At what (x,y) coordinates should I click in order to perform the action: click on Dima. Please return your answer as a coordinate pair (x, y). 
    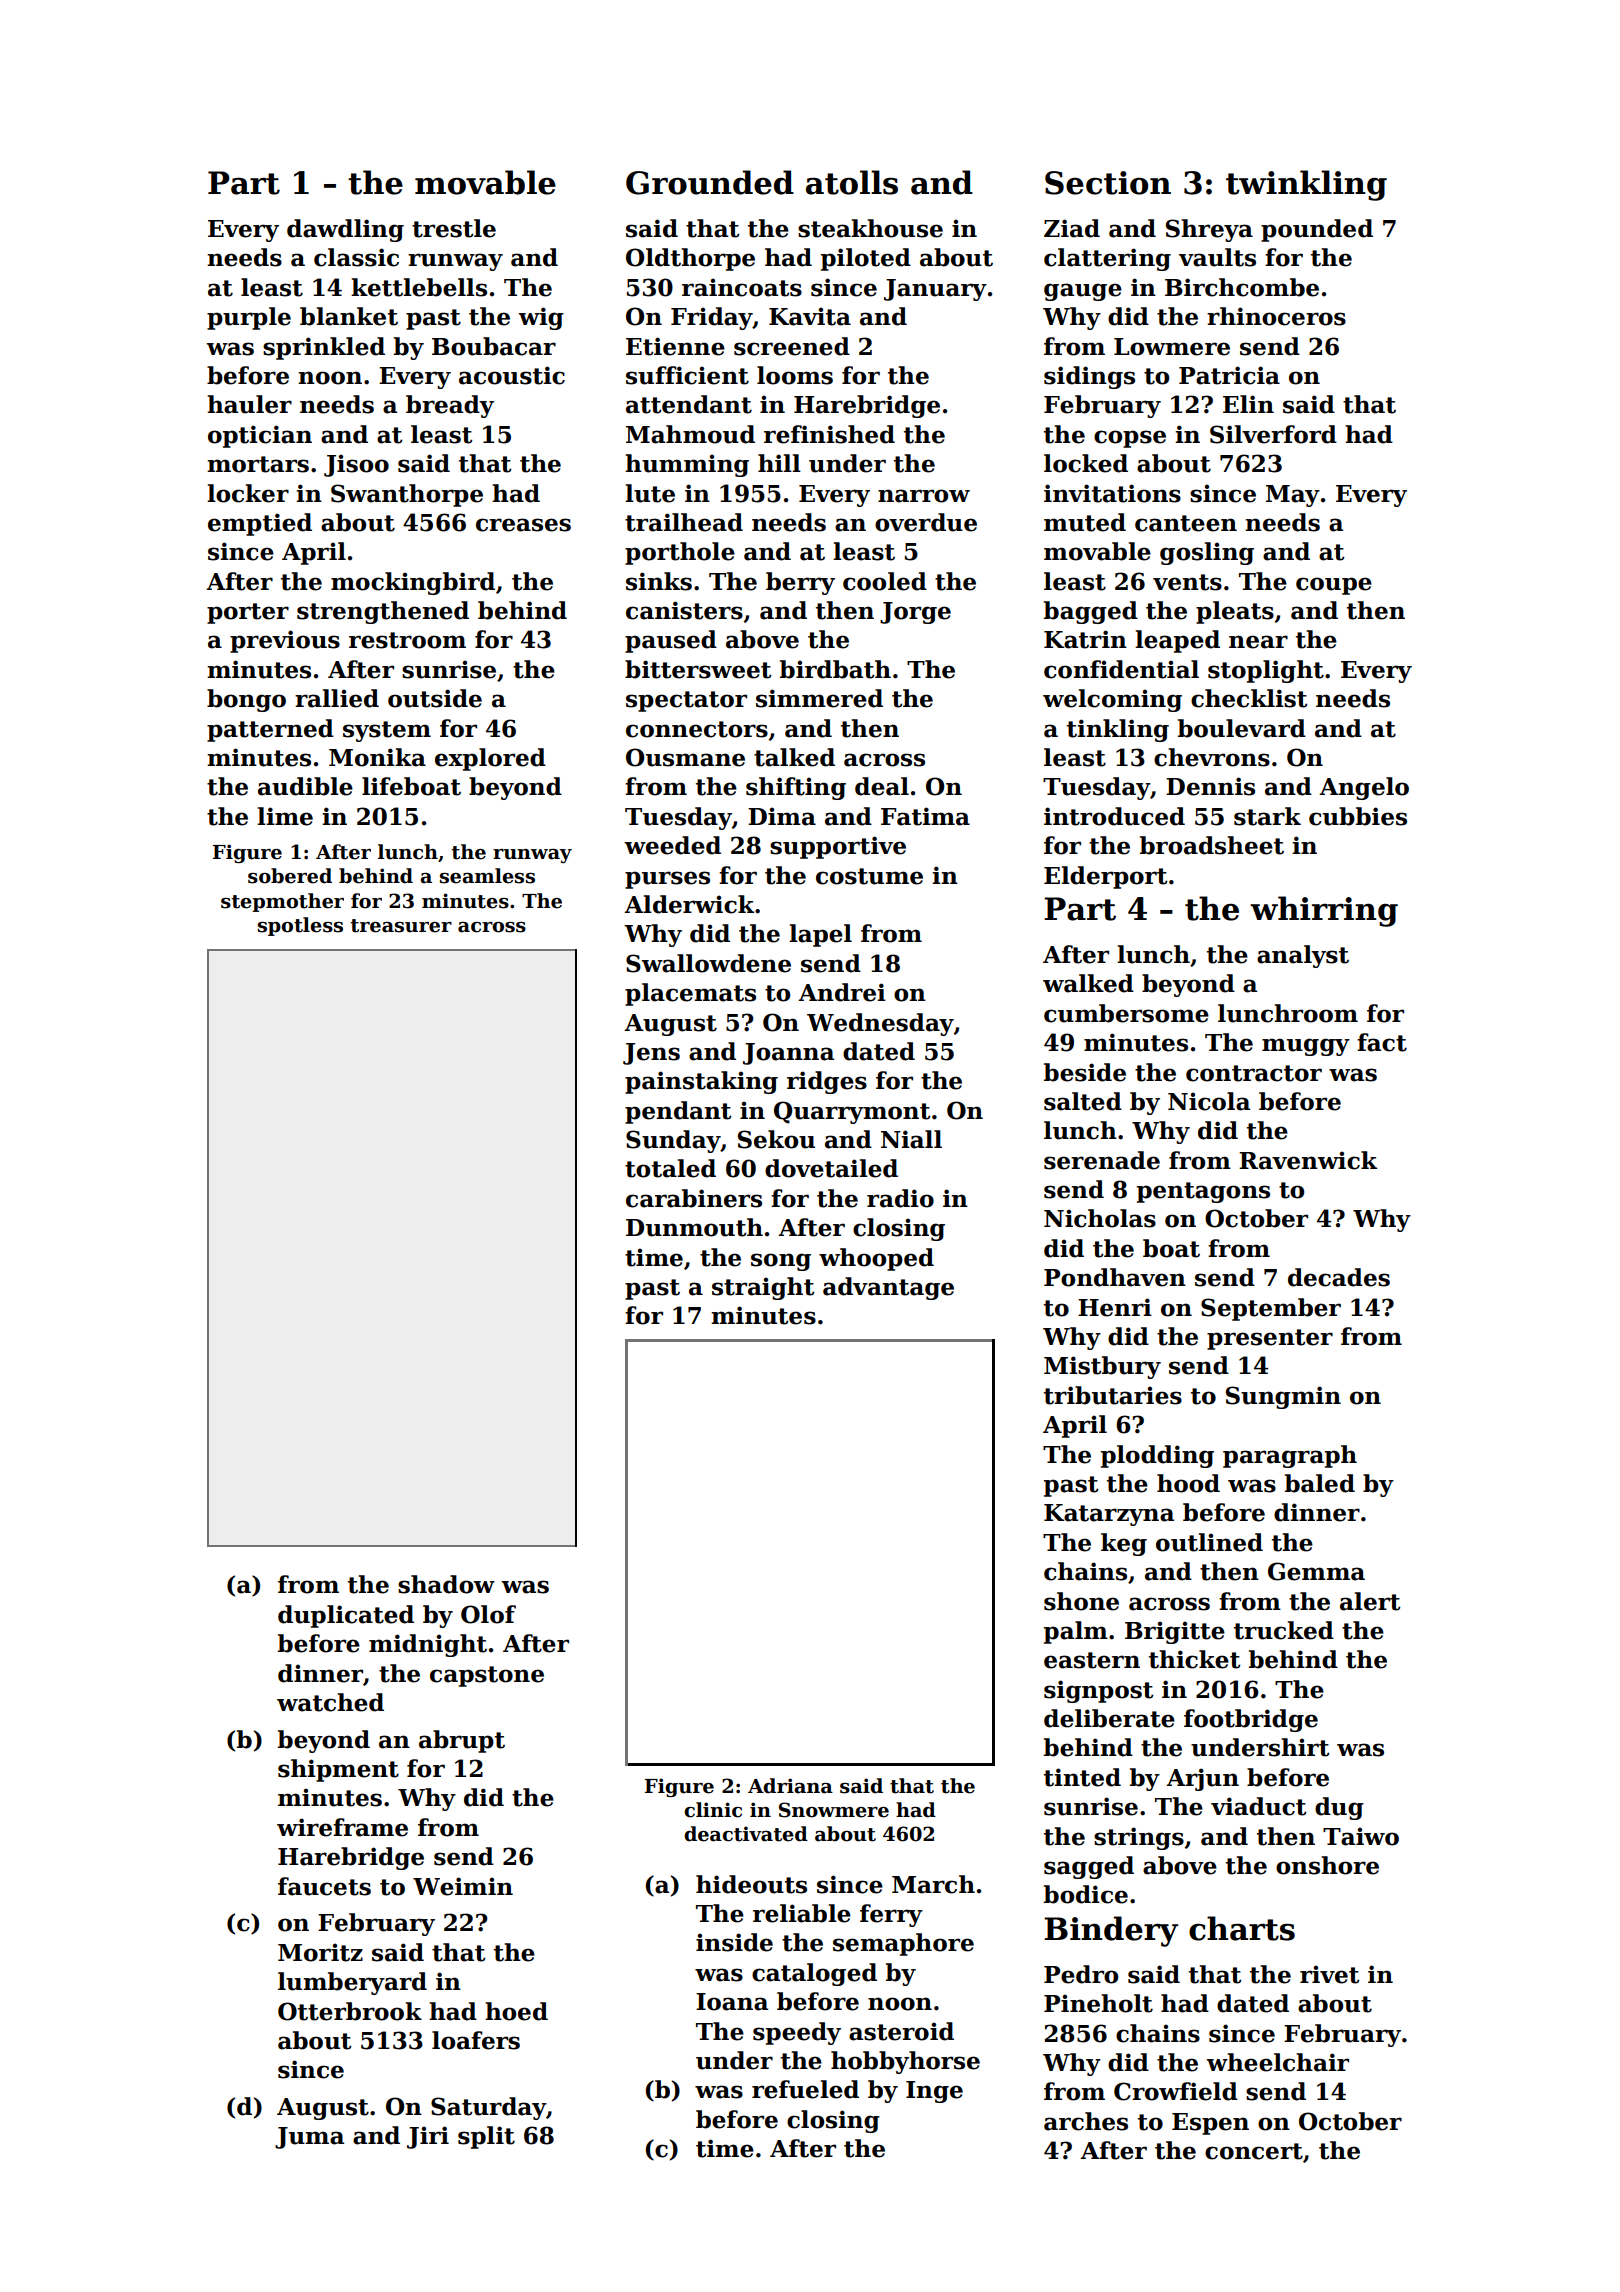
    Looking at the image, I should click on (782, 816).
